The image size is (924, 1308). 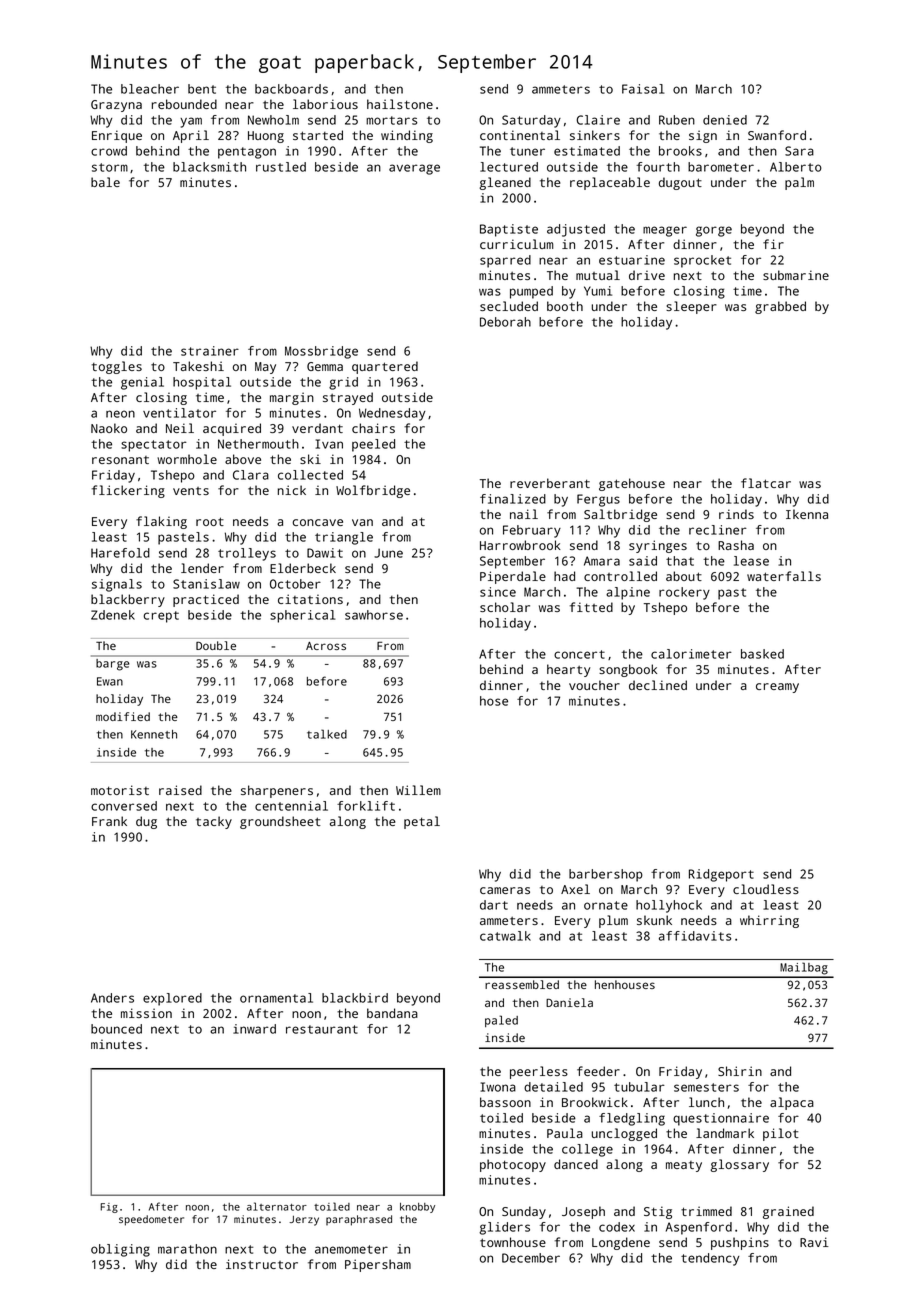 I want to click on plum, so click(x=613, y=921).
